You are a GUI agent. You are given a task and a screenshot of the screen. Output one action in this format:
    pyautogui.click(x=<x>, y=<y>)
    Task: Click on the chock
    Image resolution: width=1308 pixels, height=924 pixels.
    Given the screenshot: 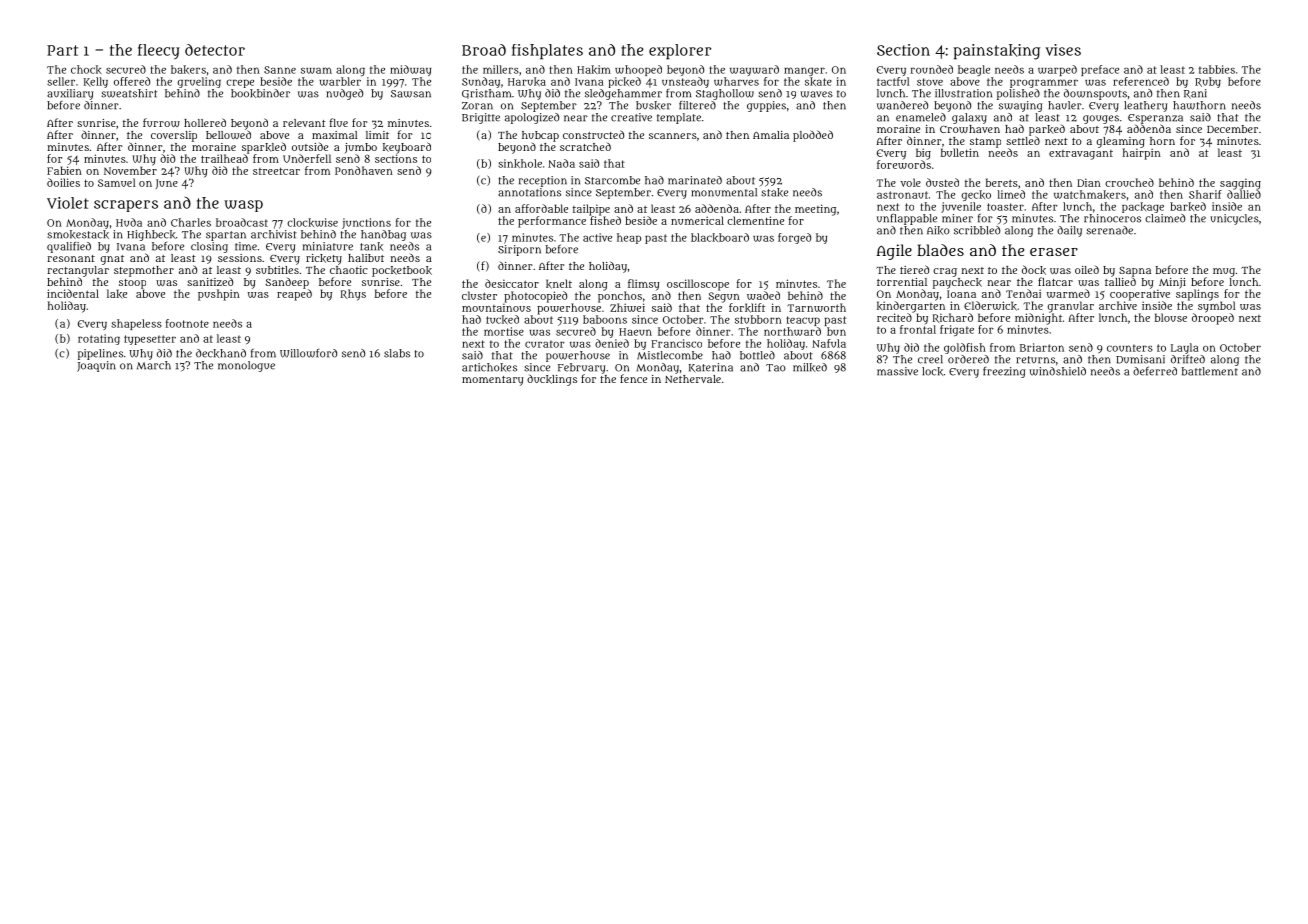 What is the action you would take?
    pyautogui.click(x=86, y=69)
